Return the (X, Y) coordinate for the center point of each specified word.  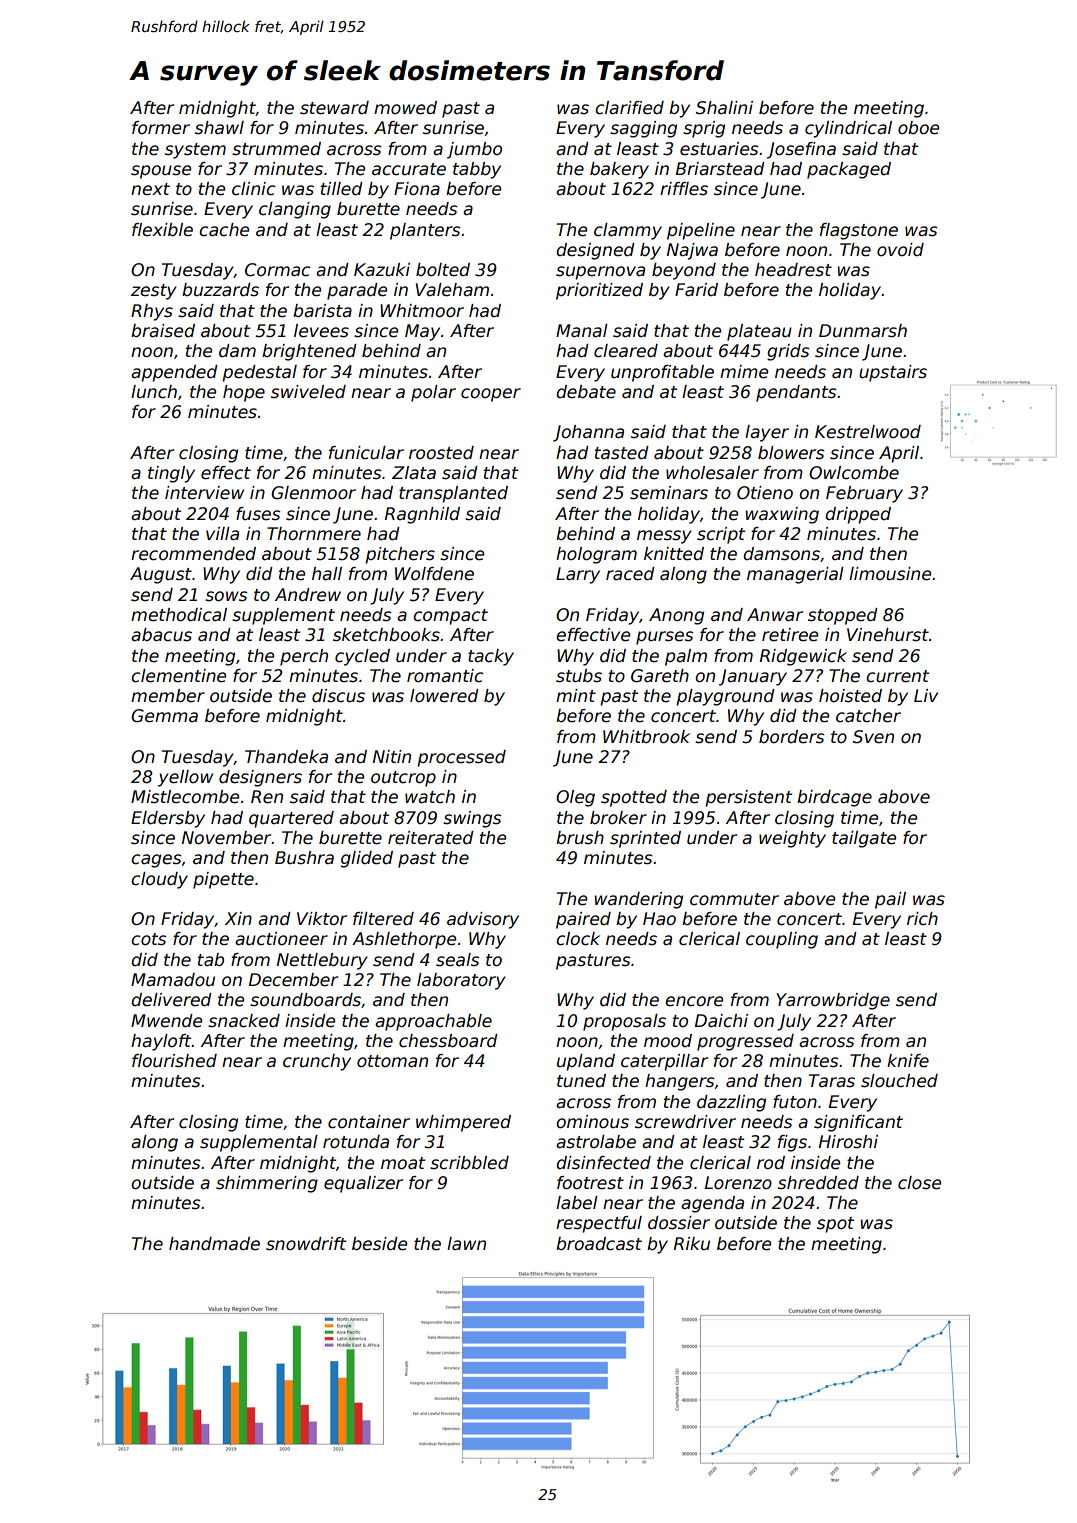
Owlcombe (854, 473)
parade (357, 291)
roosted (441, 453)
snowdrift (306, 1244)
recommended (193, 554)
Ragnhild (422, 515)
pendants (796, 393)
